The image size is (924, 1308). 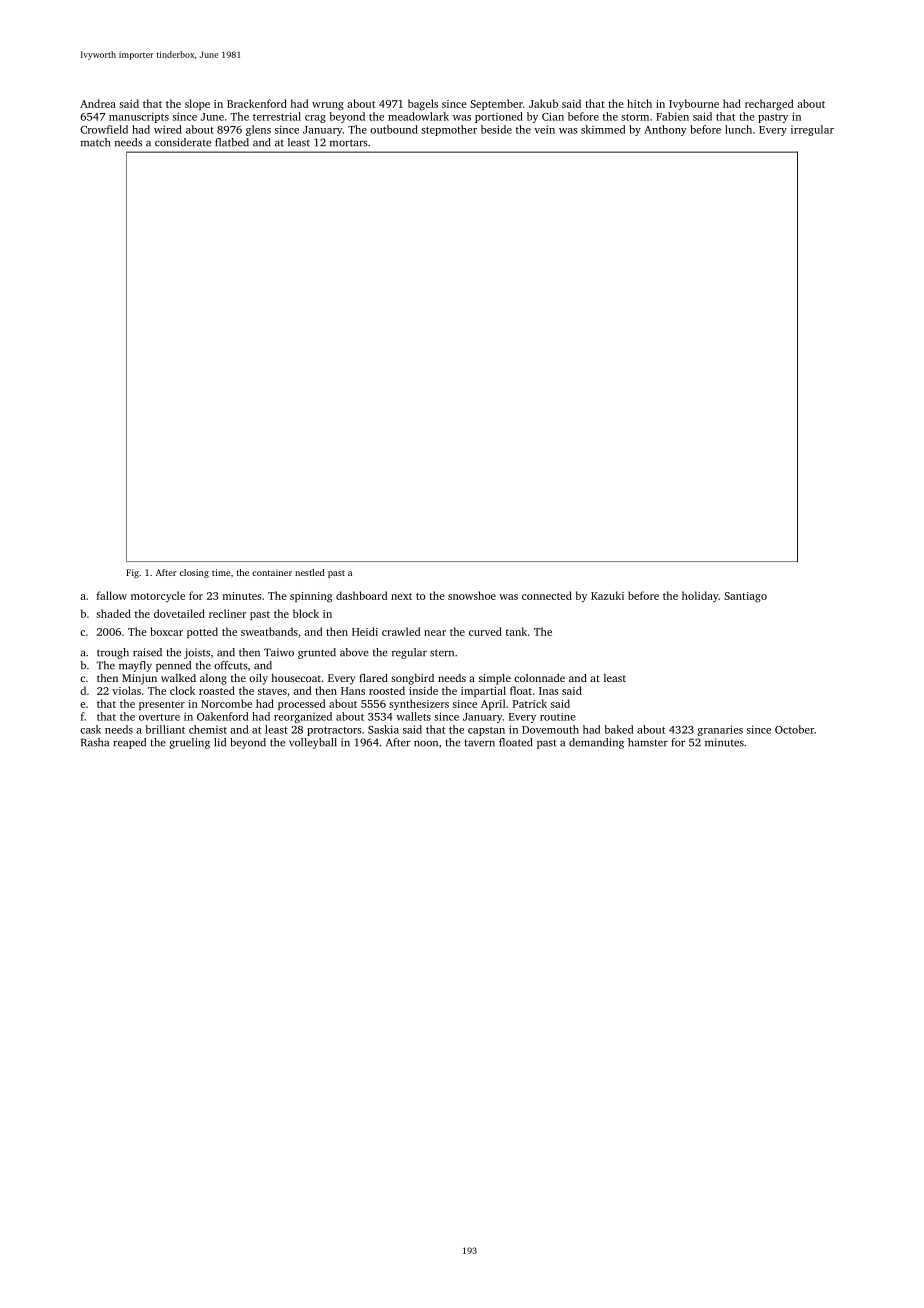 What do you see at coordinates (544, 129) in the document?
I see `vein` at bounding box center [544, 129].
